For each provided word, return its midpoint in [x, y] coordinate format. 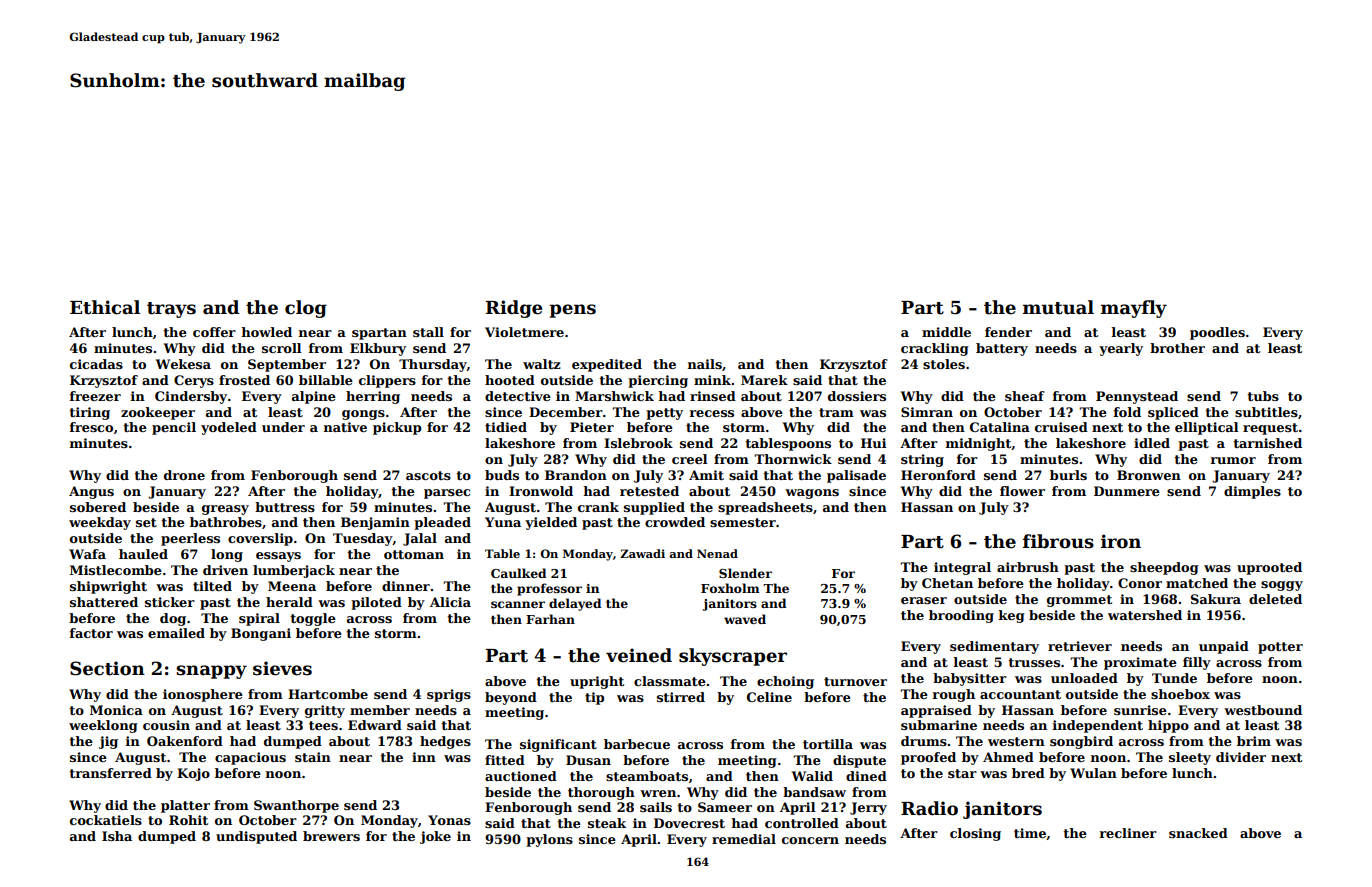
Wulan [1093, 773]
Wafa [87, 554]
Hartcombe [328, 694]
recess [712, 413]
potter [1280, 648]
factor [91, 633]
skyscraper [733, 657]
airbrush [1028, 567]
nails [705, 364]
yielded [551, 523]
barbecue [637, 744]
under [283, 427]
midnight [979, 444]
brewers [331, 836]
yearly [1121, 349]
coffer [214, 332]
